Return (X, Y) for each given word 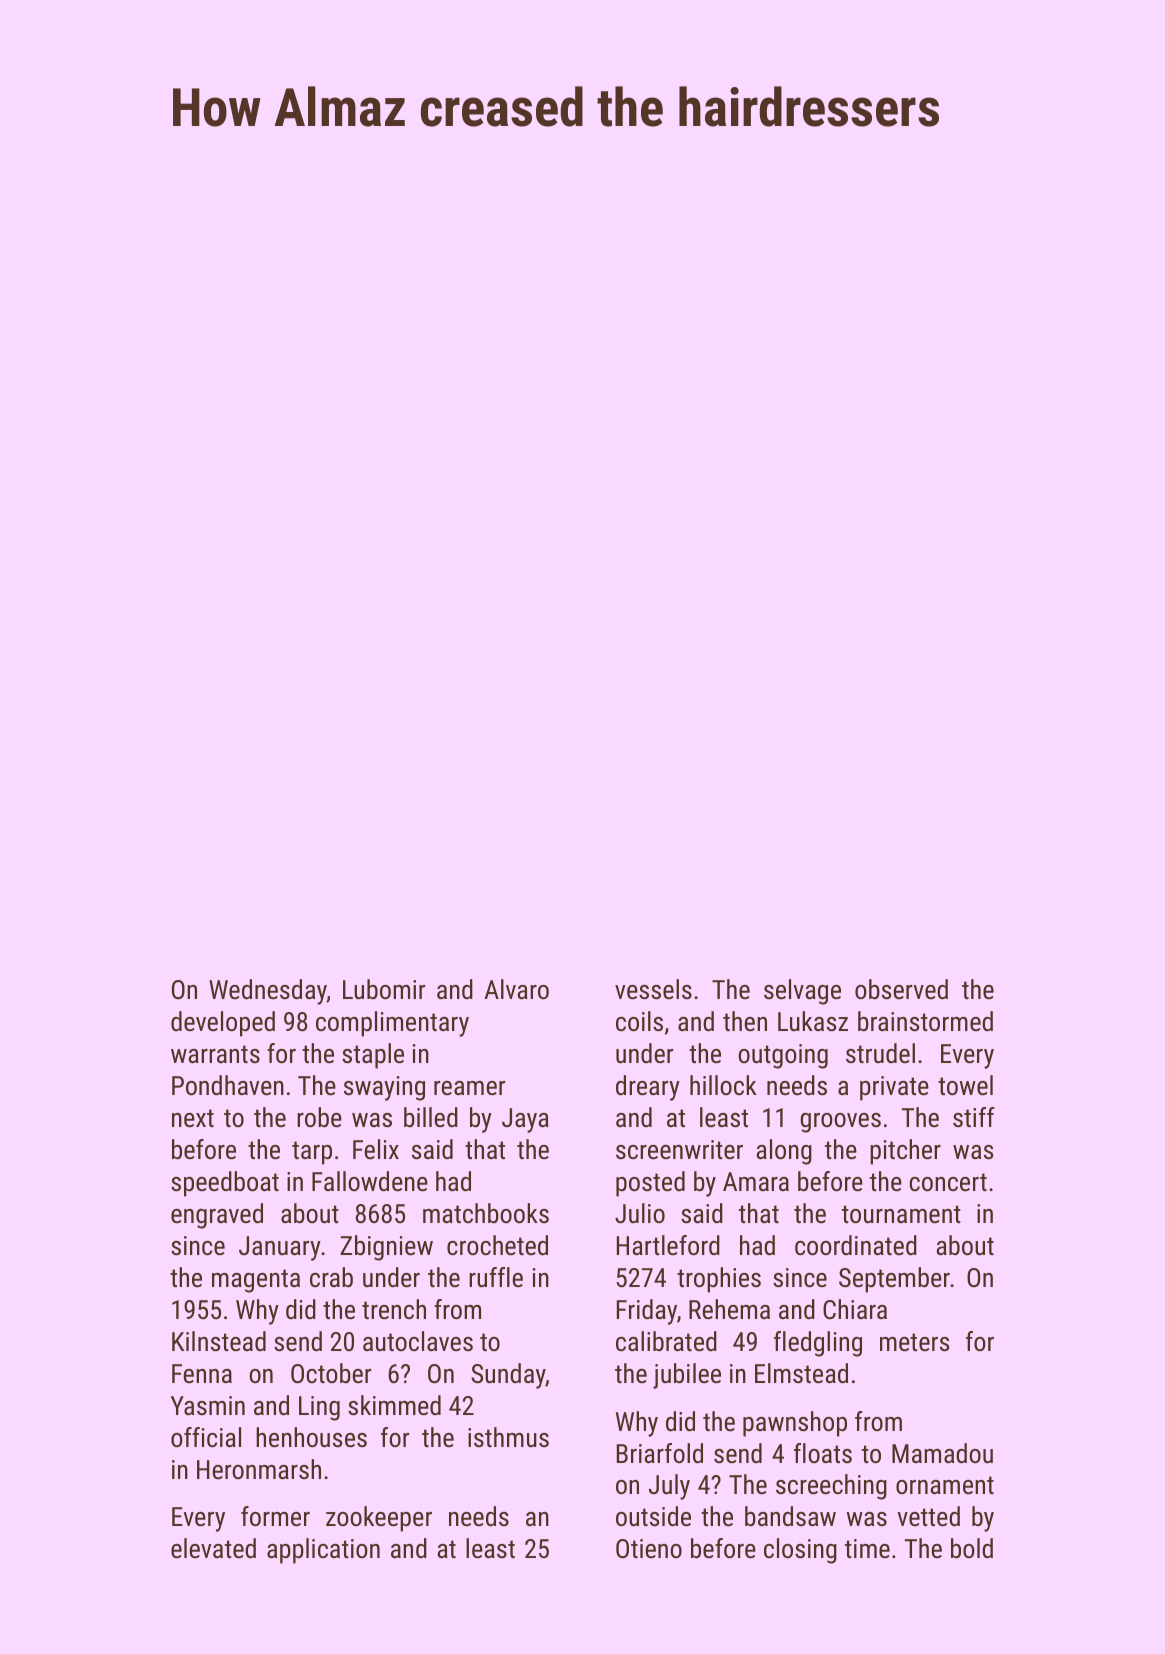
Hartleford (668, 1245)
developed (223, 1024)
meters (914, 1342)
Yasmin (208, 1405)
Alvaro (516, 989)
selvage (802, 992)
